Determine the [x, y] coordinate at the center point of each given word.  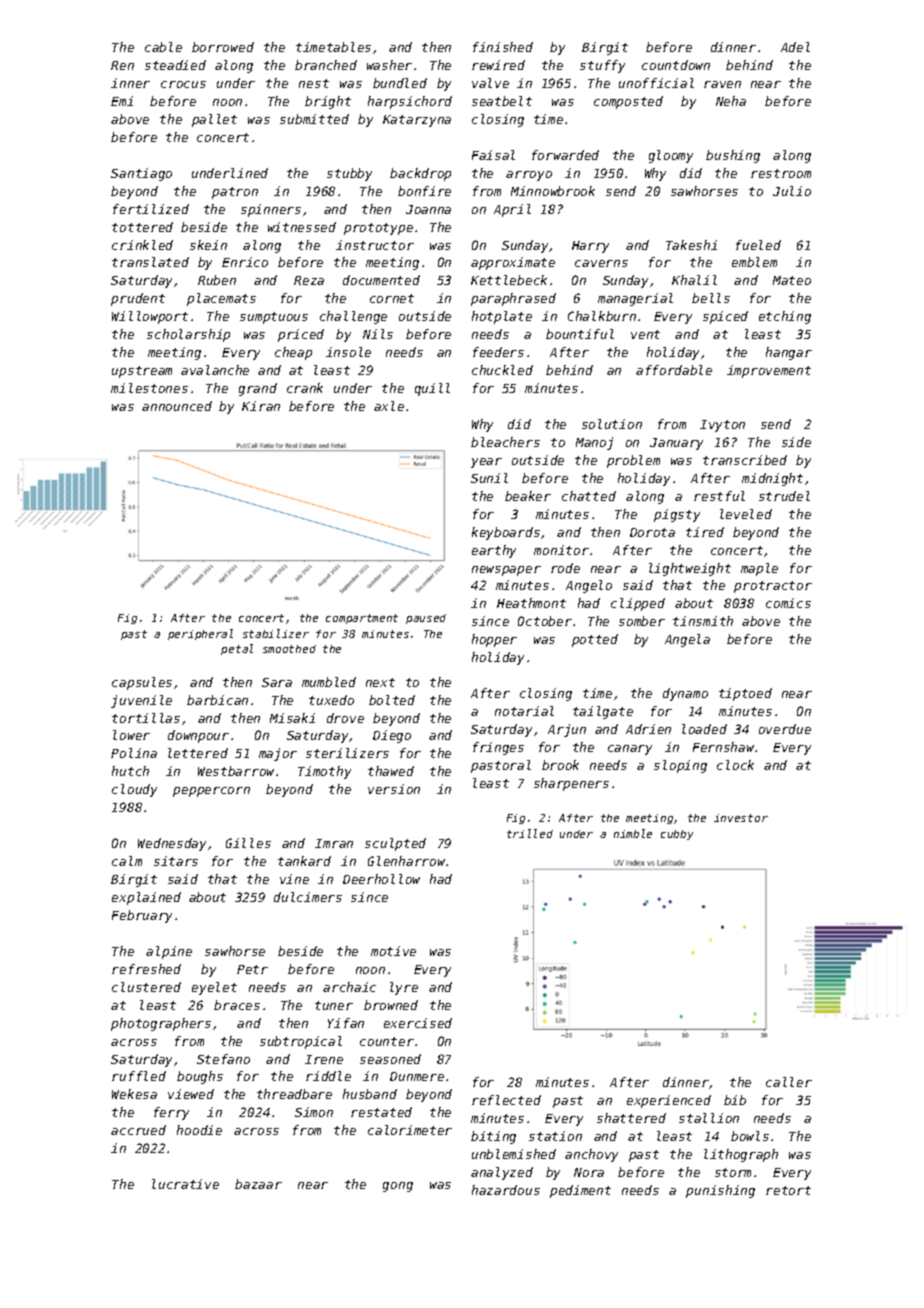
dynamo [685, 694]
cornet [392, 298]
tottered [142, 227]
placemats [221, 299]
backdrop [420, 174]
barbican [217, 700]
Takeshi [691, 245]
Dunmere [417, 1076]
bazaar [258, 1184]
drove [345, 718]
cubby [677, 835]
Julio [792, 191]
